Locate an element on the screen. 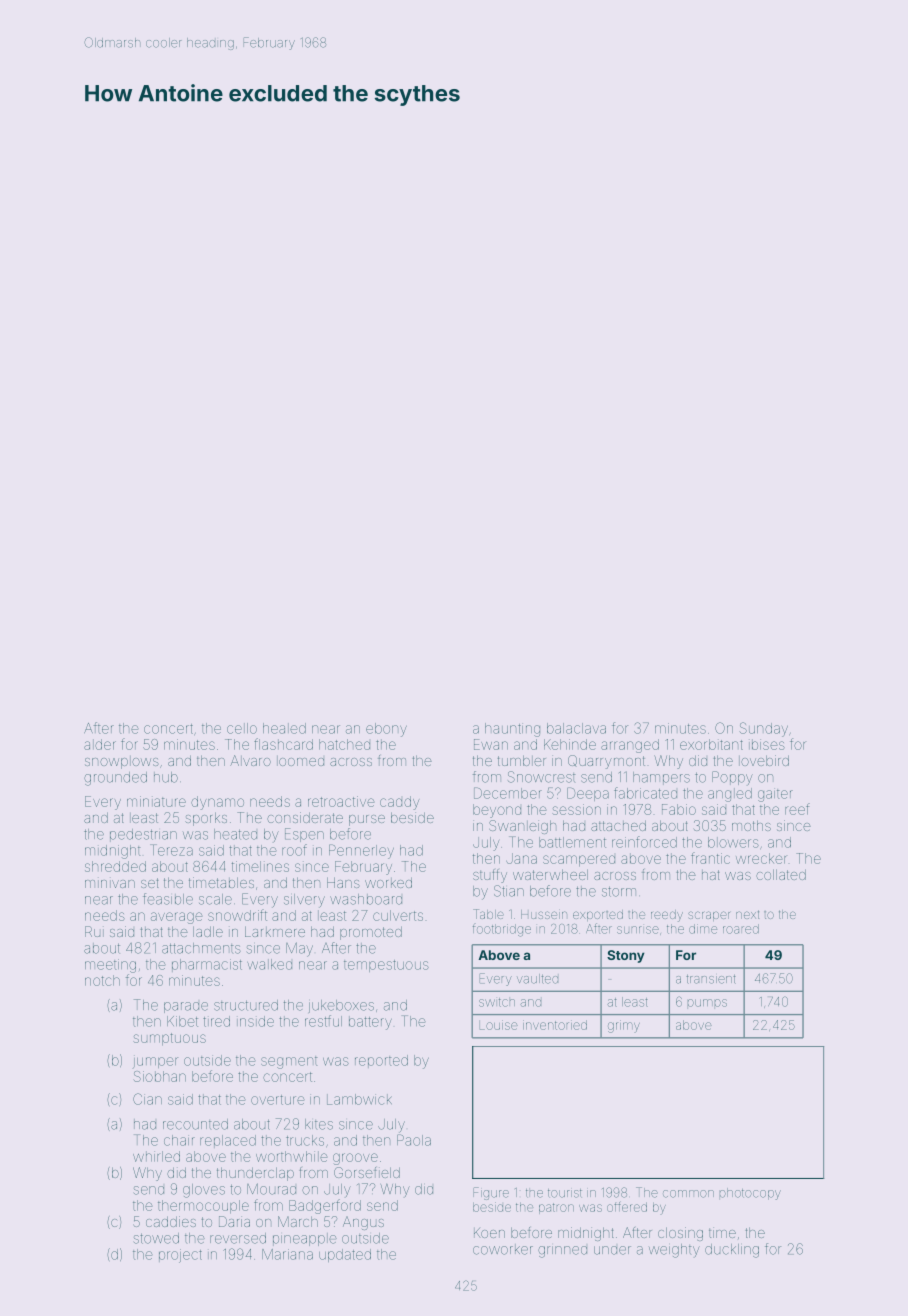 The height and width of the screenshot is (1316, 908). Angus is located at coordinates (363, 1223).
